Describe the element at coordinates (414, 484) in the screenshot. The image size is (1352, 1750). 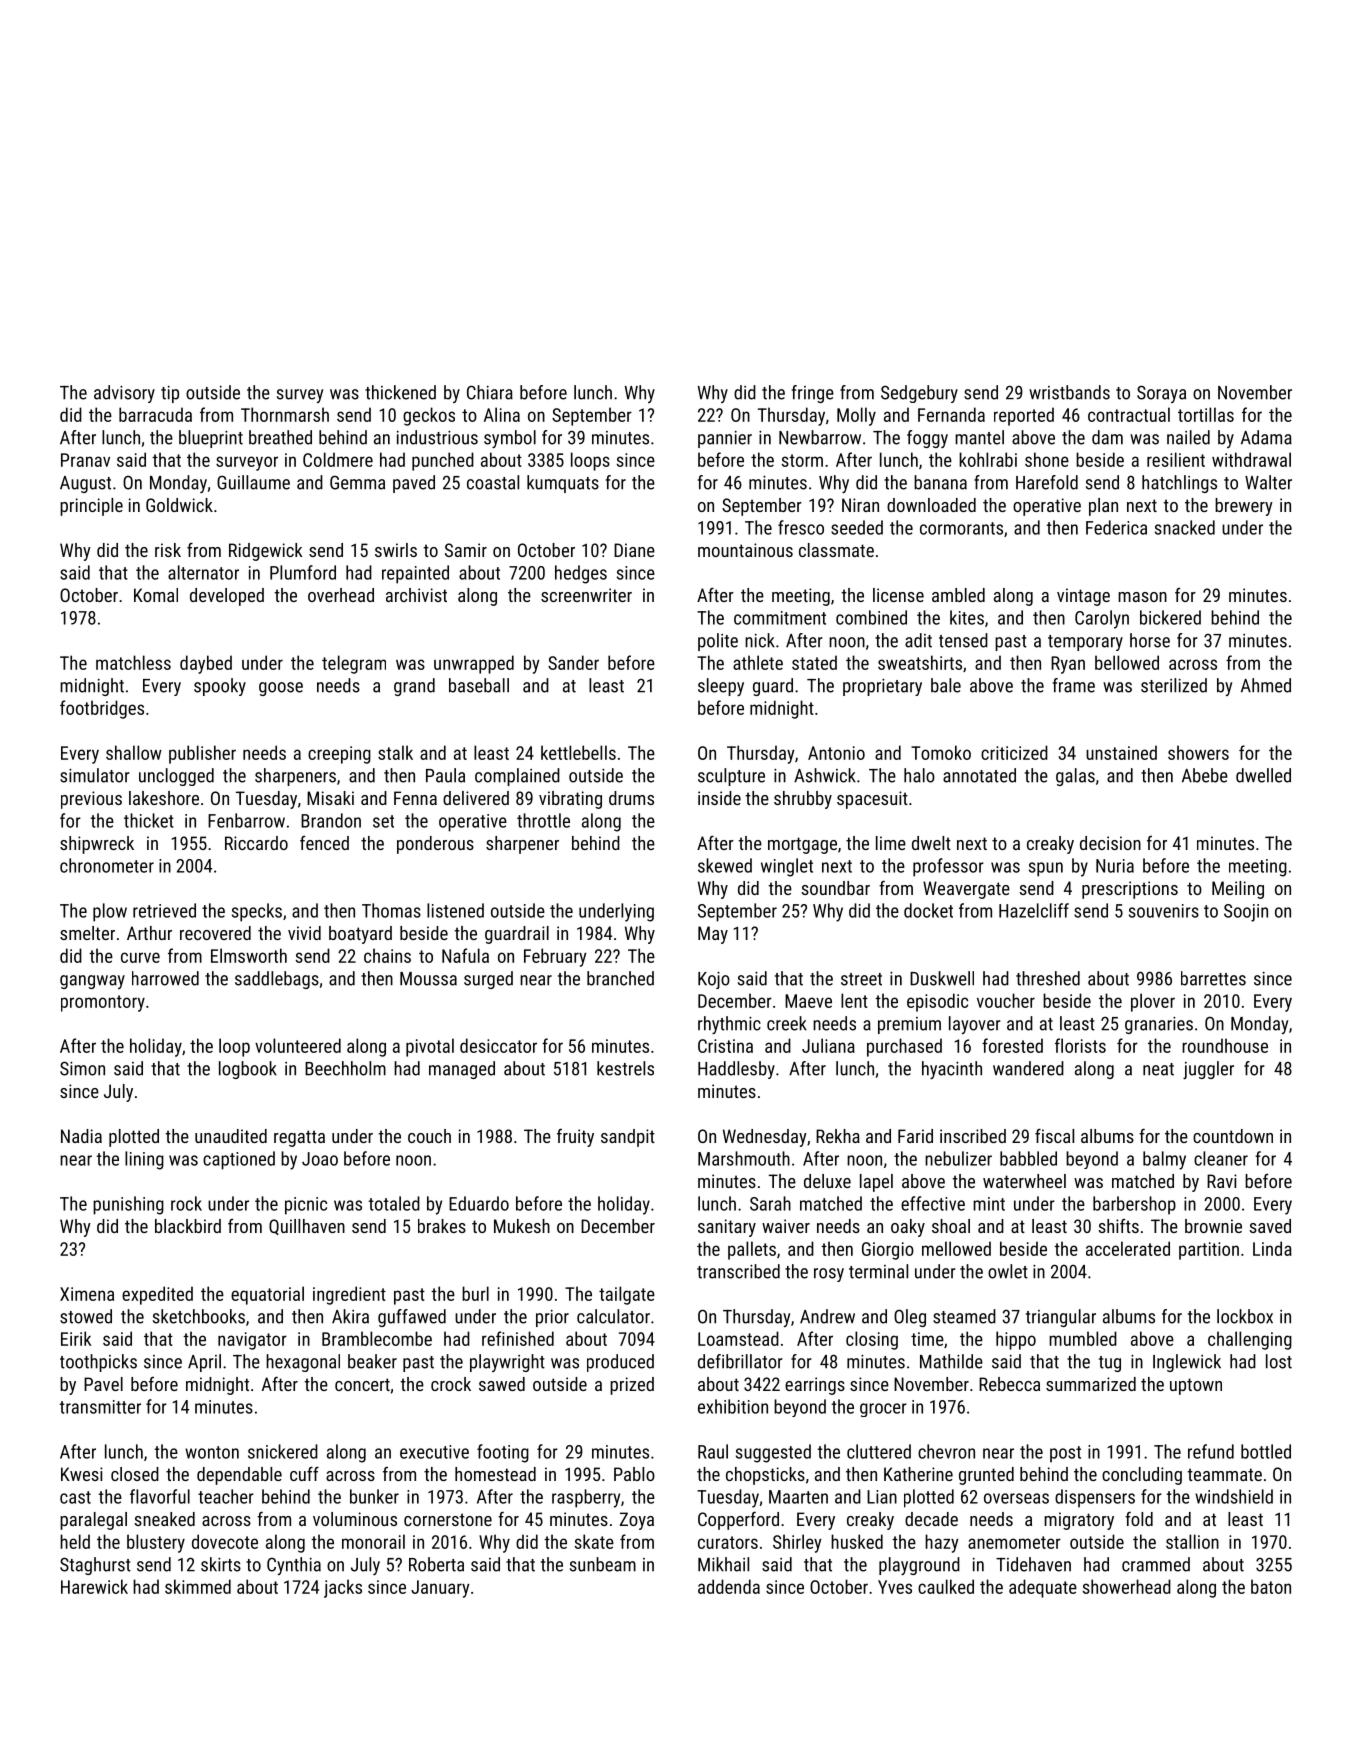
I see `paved` at that location.
